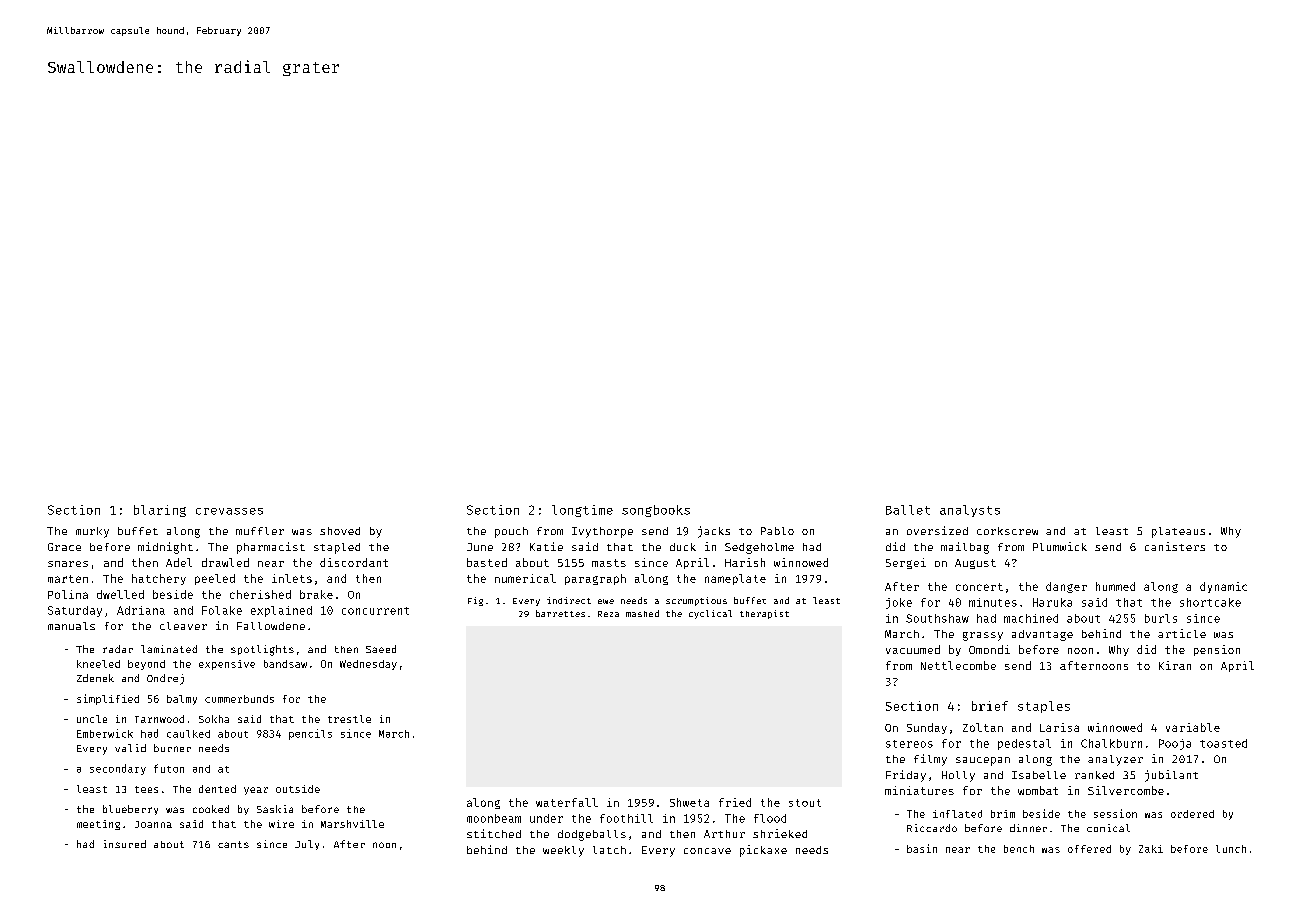 This screenshot has height=924, width=1308. What do you see at coordinates (1223, 587) in the screenshot?
I see `dynamic` at bounding box center [1223, 587].
